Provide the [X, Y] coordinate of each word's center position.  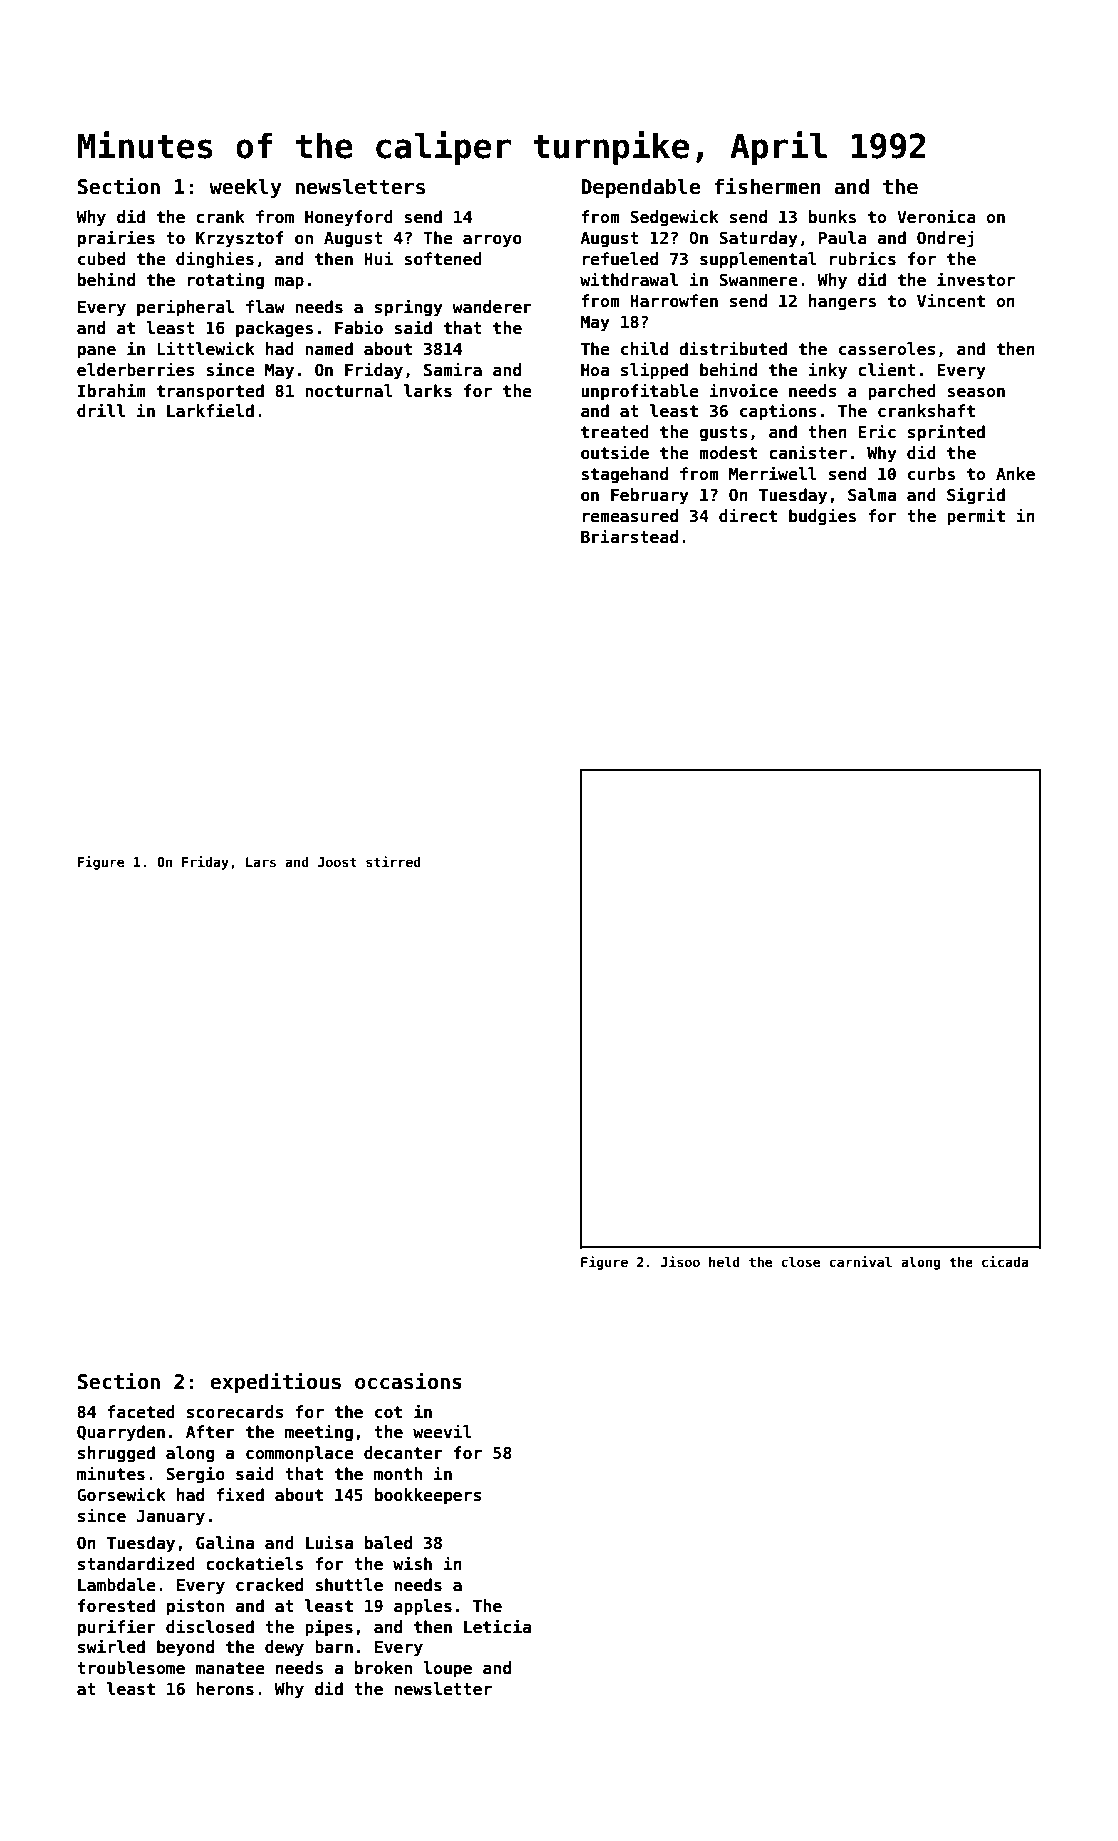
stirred [393, 861]
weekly [245, 188]
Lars [261, 862]
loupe [447, 1669]
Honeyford [349, 218]
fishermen [767, 186]
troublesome [131, 1668]
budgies [822, 517]
